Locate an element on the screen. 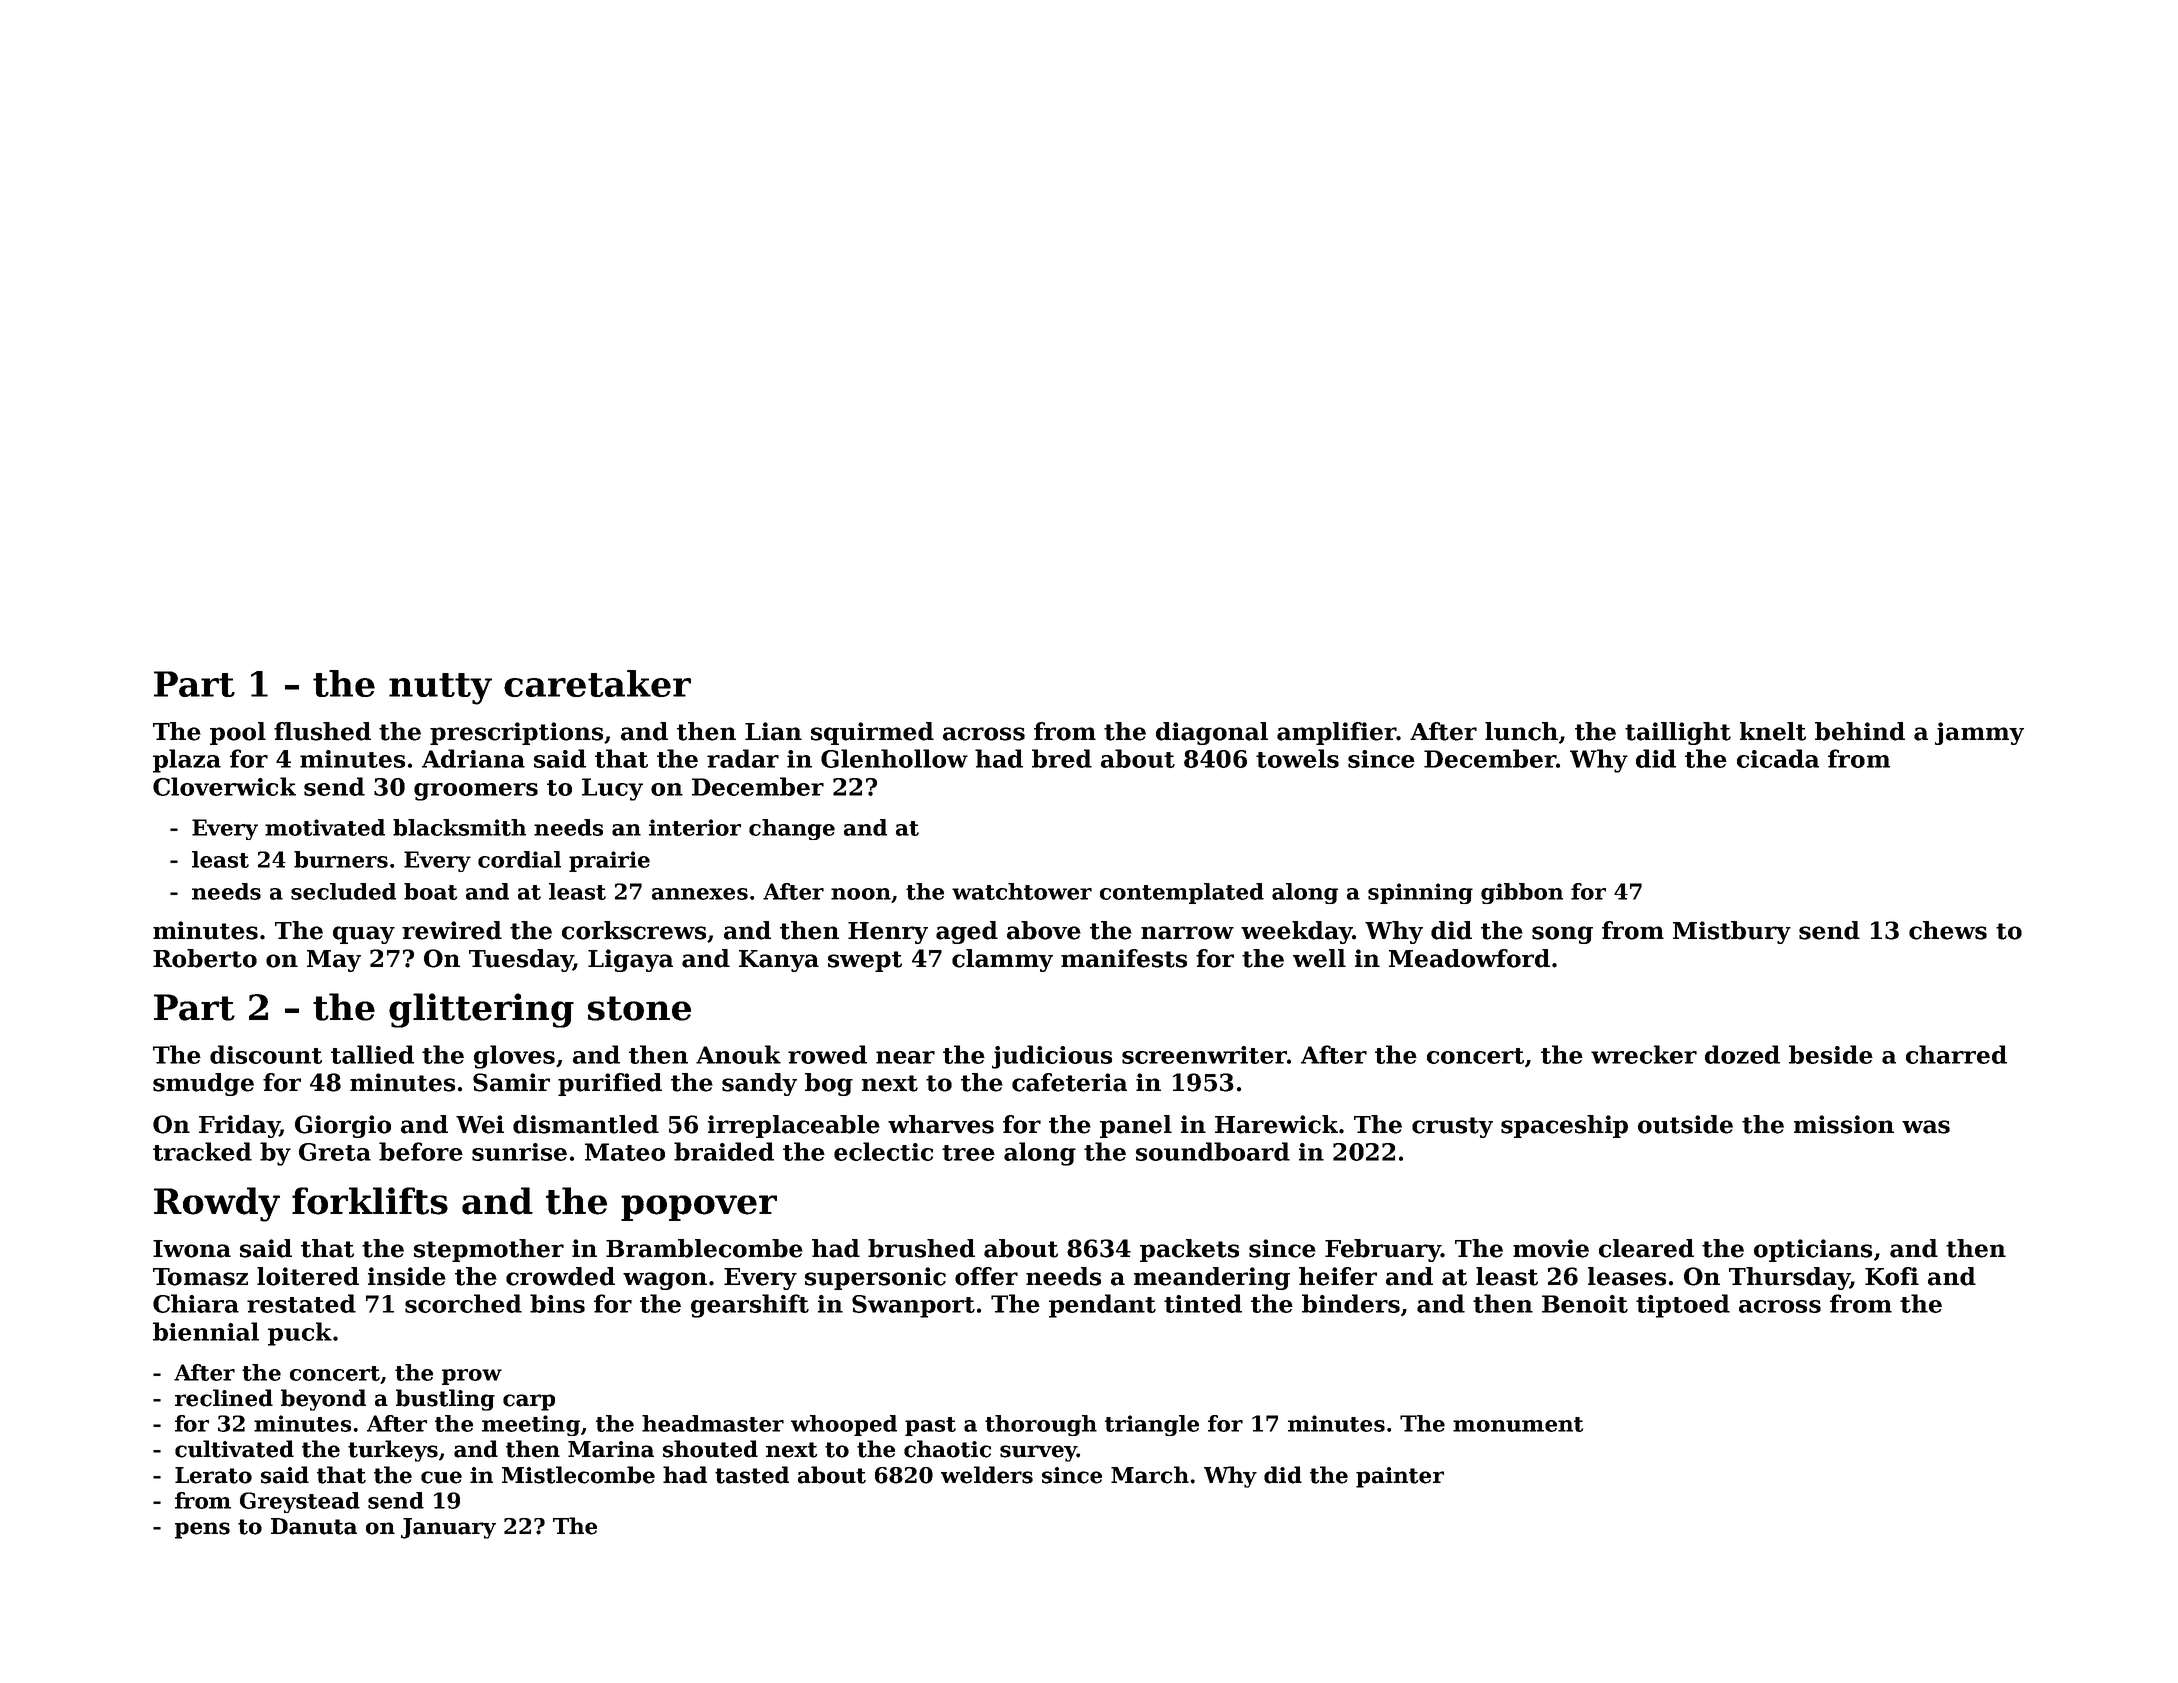  Mateo is located at coordinates (625, 1152).
